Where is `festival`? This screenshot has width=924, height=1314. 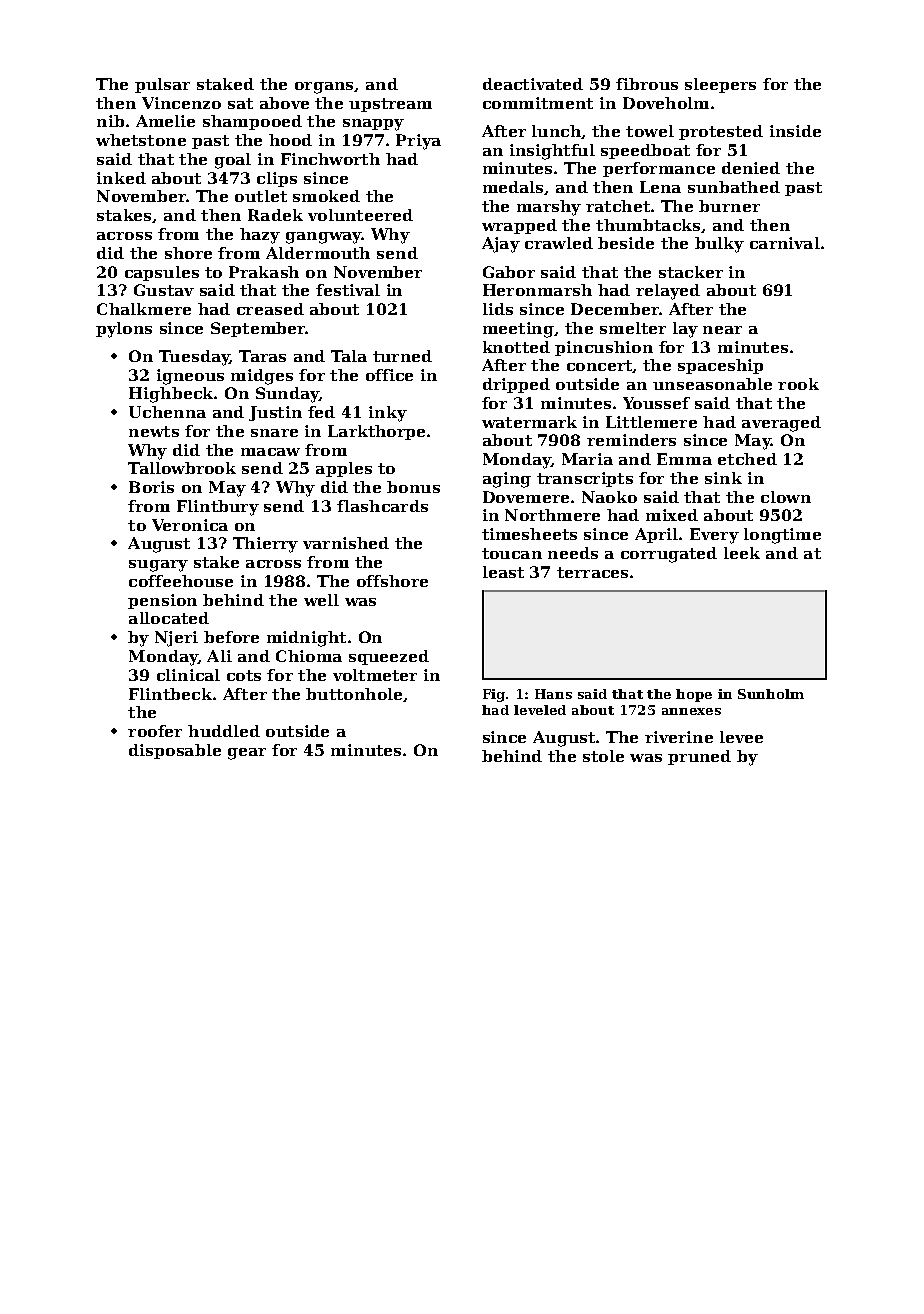 festival is located at coordinates (348, 290).
